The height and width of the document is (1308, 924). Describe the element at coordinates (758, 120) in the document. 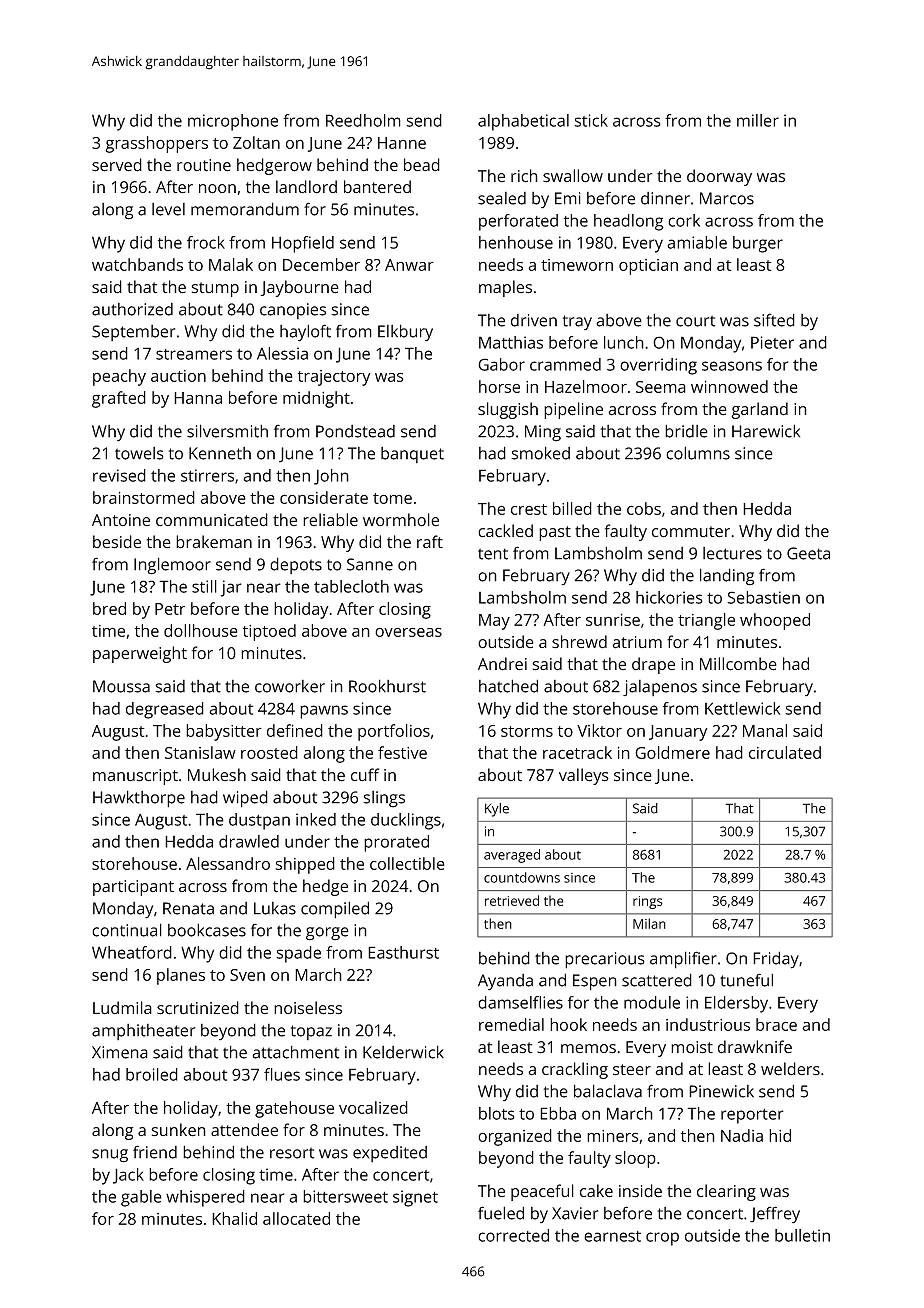

I see `miller` at that location.
